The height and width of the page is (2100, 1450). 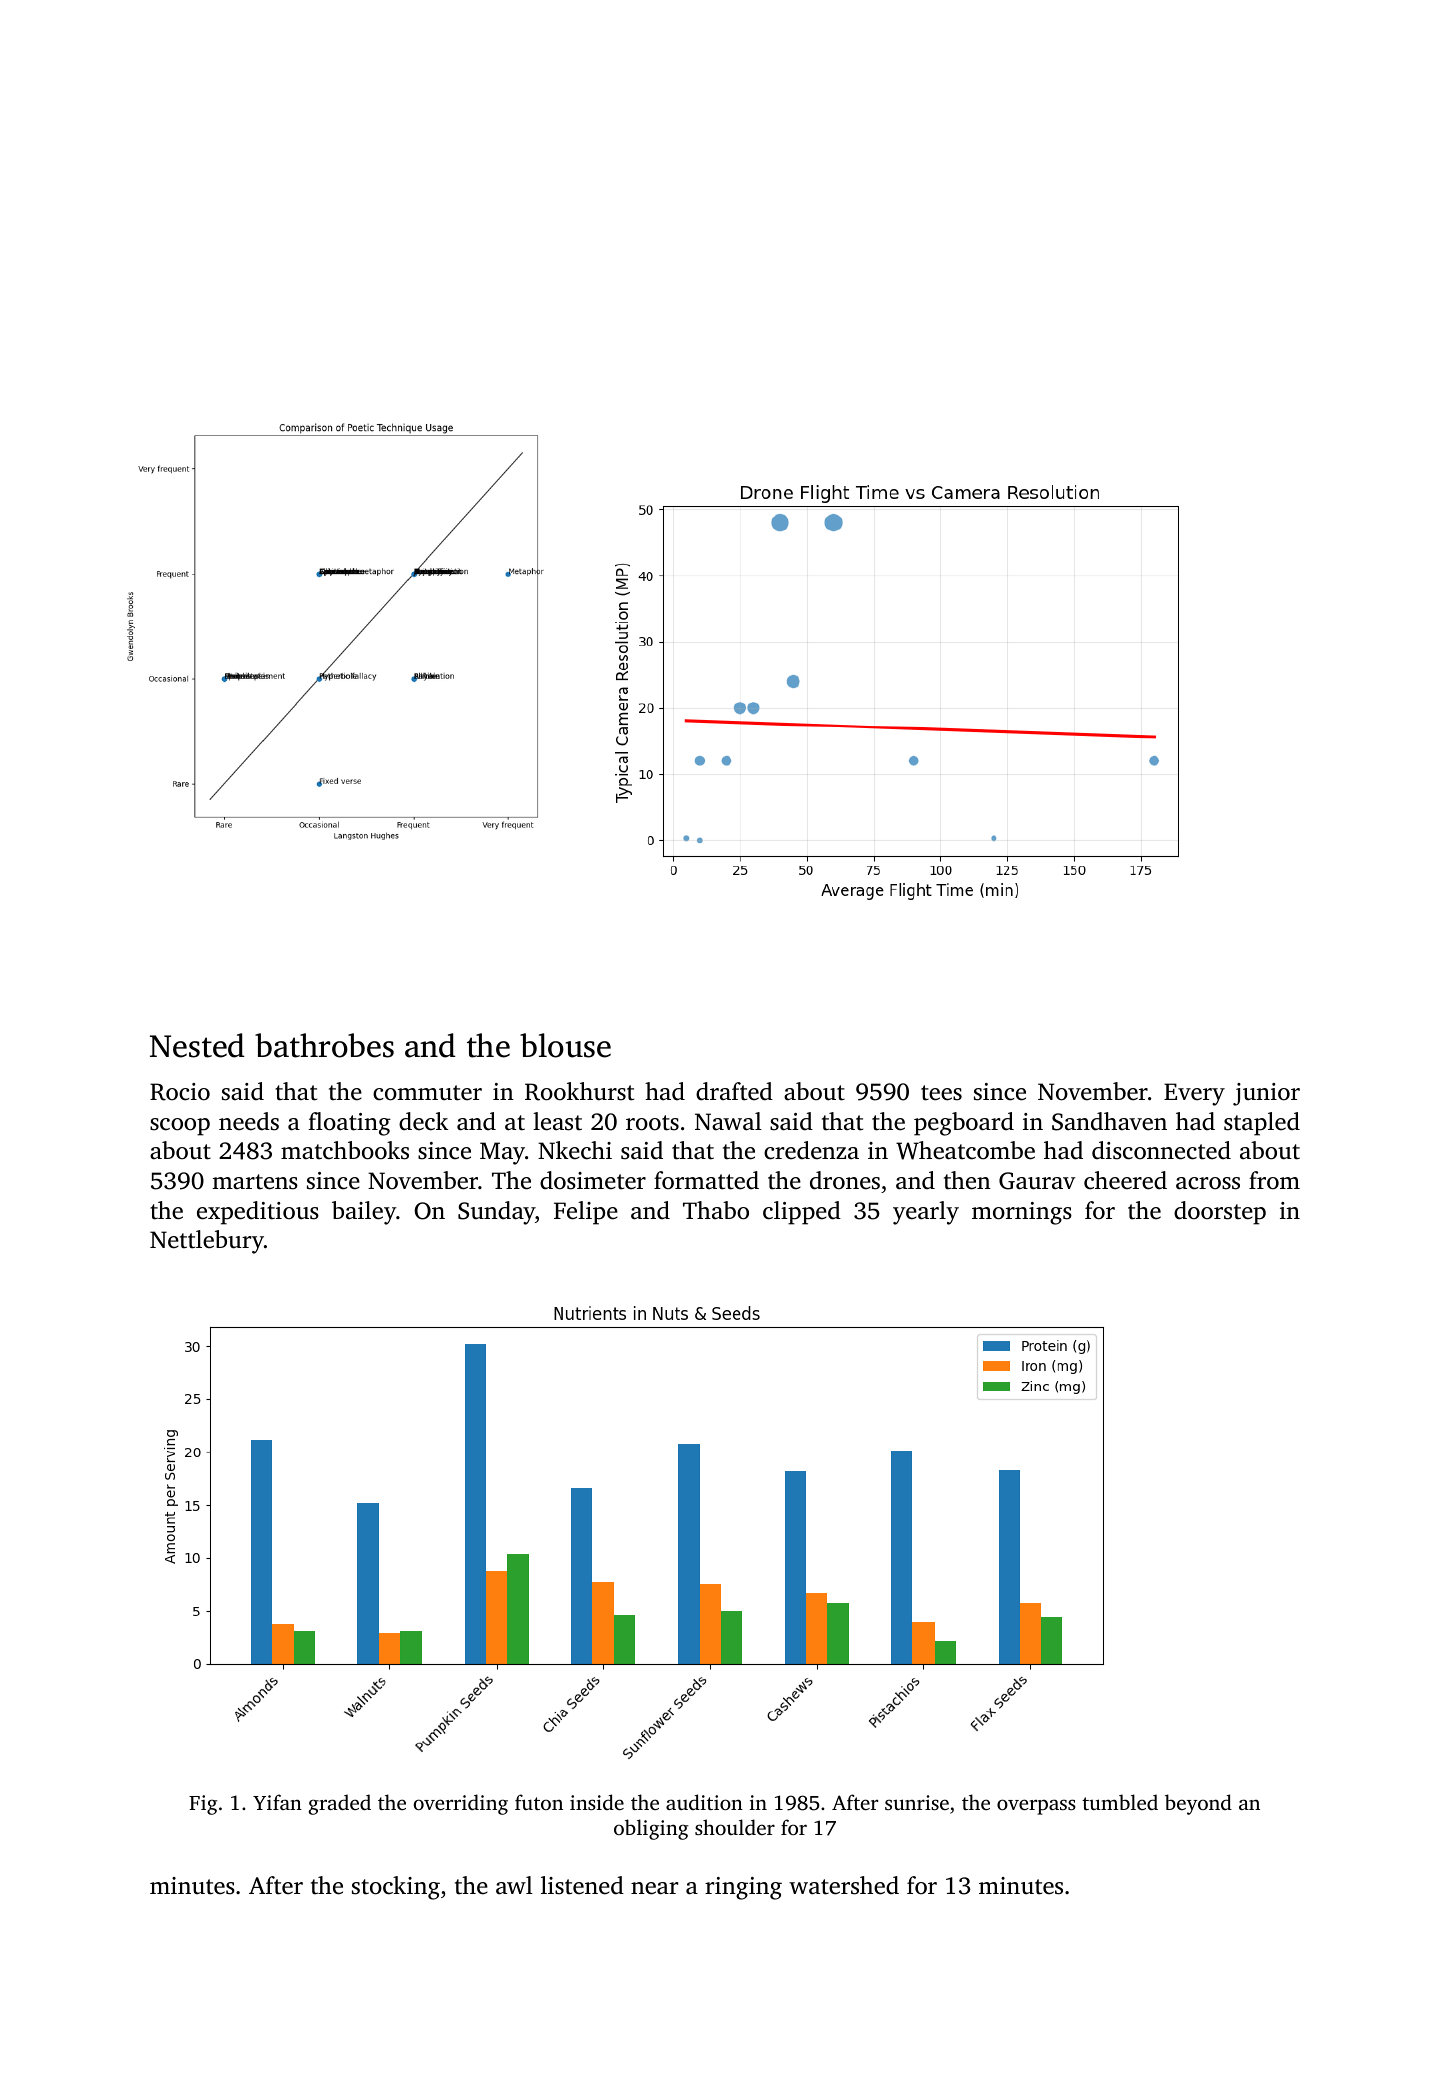 I want to click on mornings, so click(x=1022, y=1213).
